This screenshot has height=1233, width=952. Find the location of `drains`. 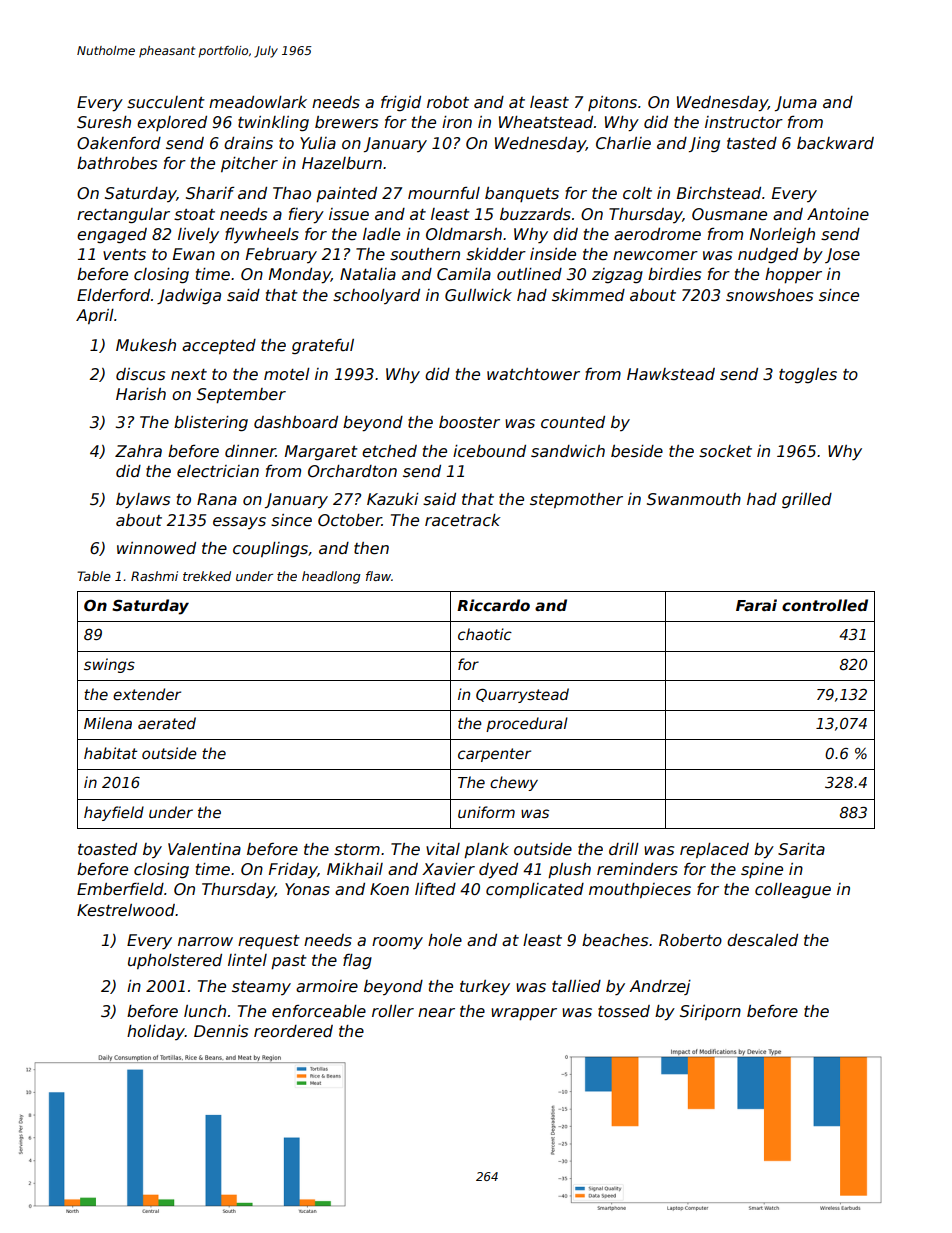

drains is located at coordinates (248, 143).
